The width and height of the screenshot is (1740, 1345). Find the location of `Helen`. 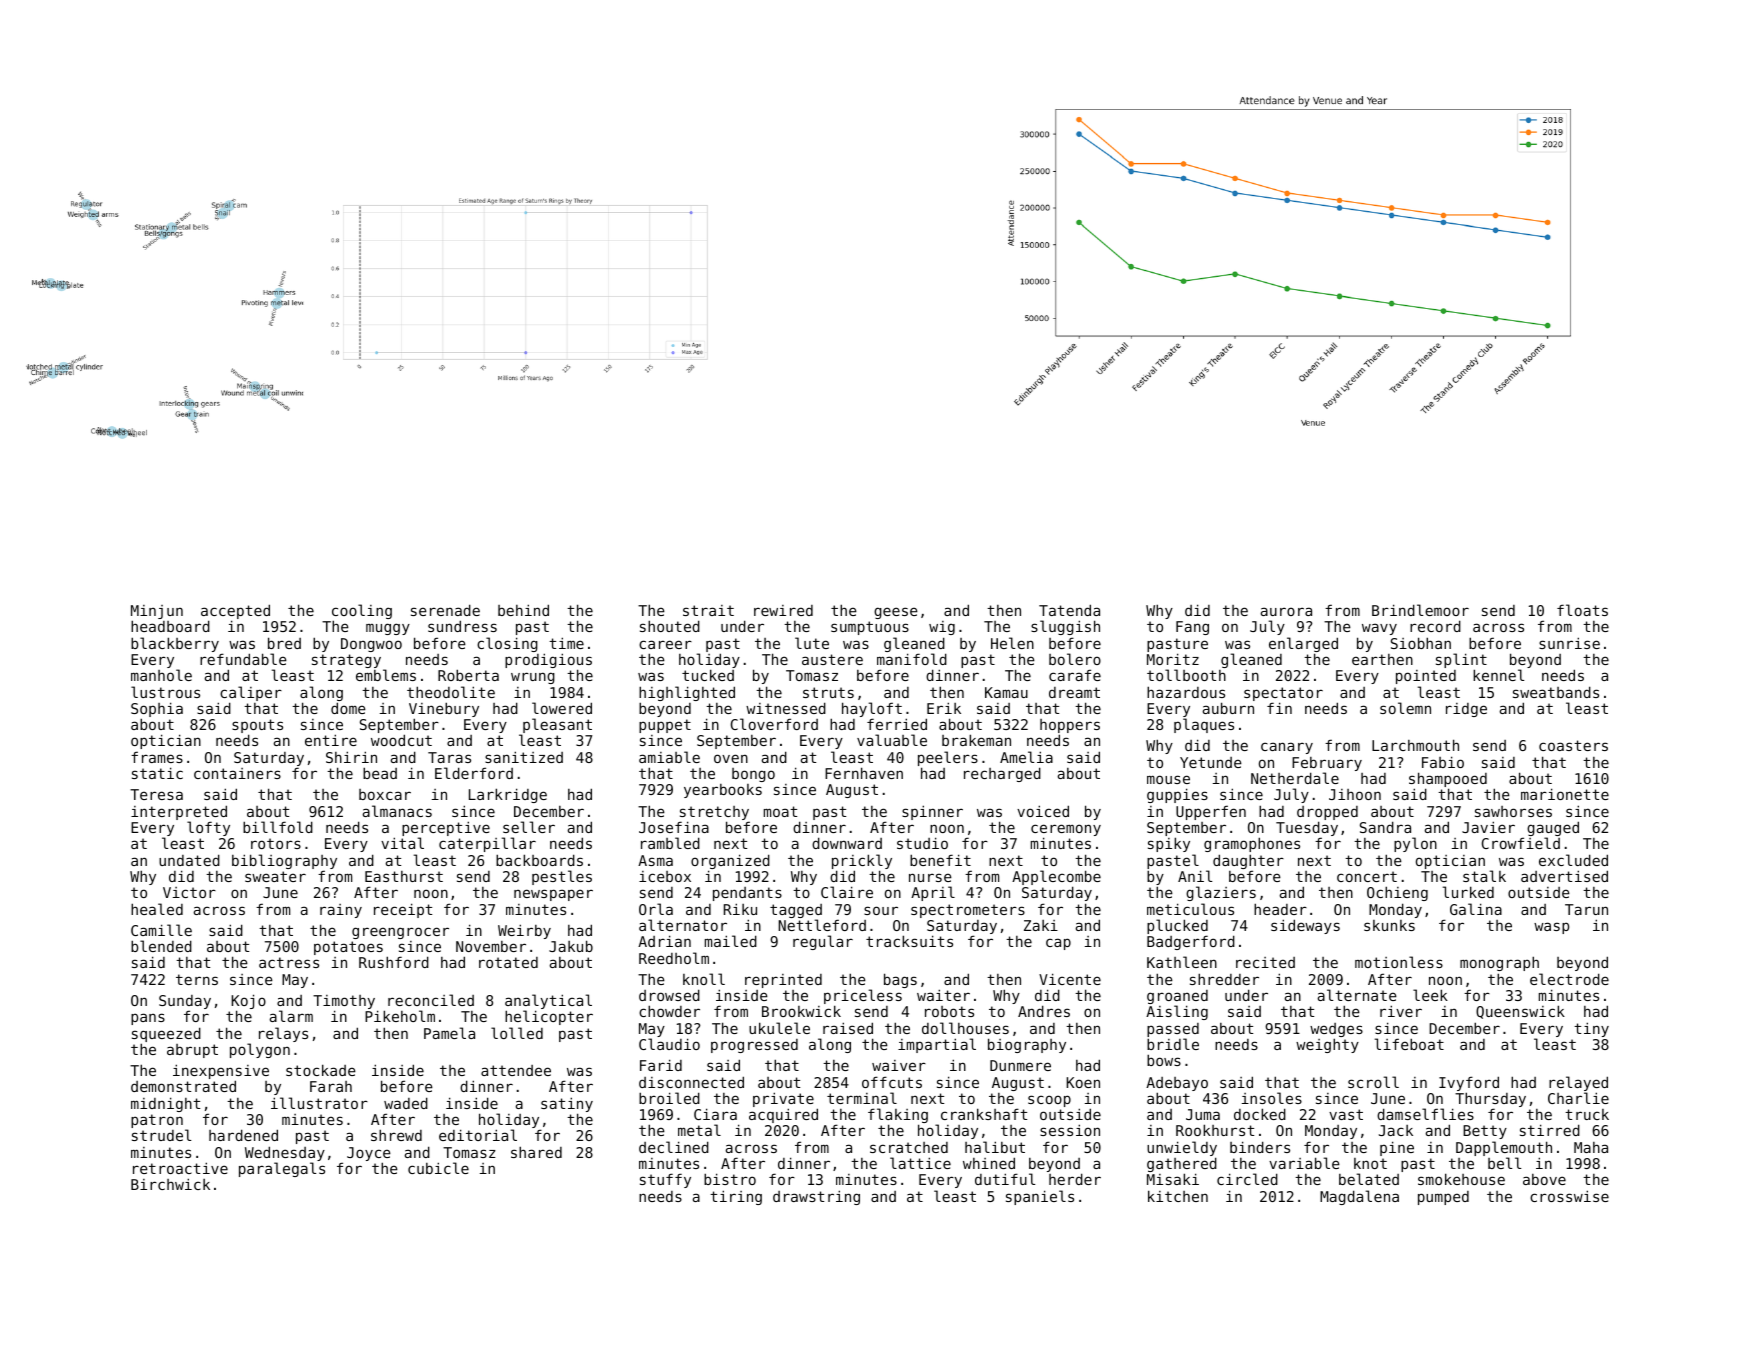

Helen is located at coordinates (1012, 643).
